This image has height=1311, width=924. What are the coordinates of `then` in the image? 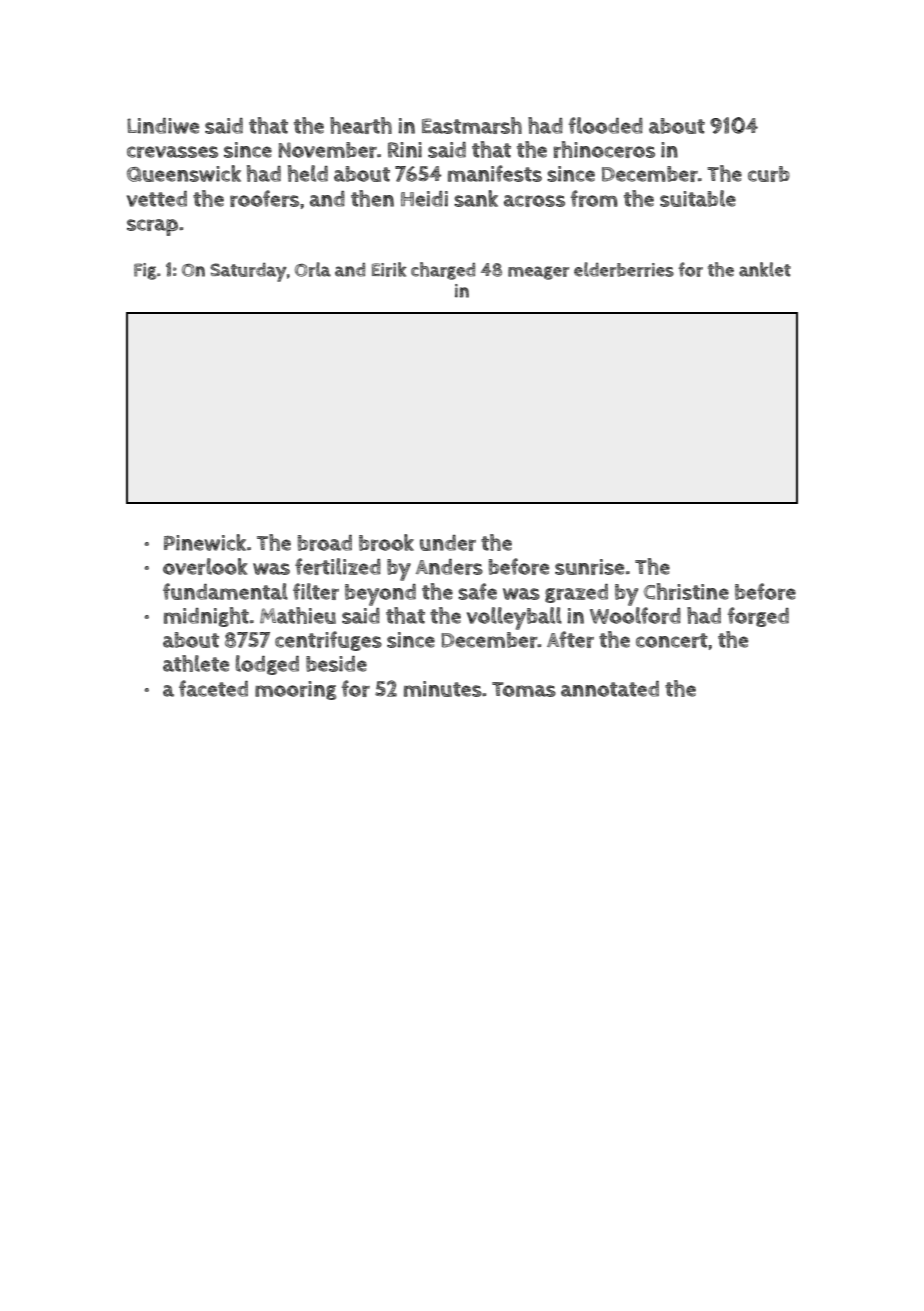 It's located at (372, 198).
